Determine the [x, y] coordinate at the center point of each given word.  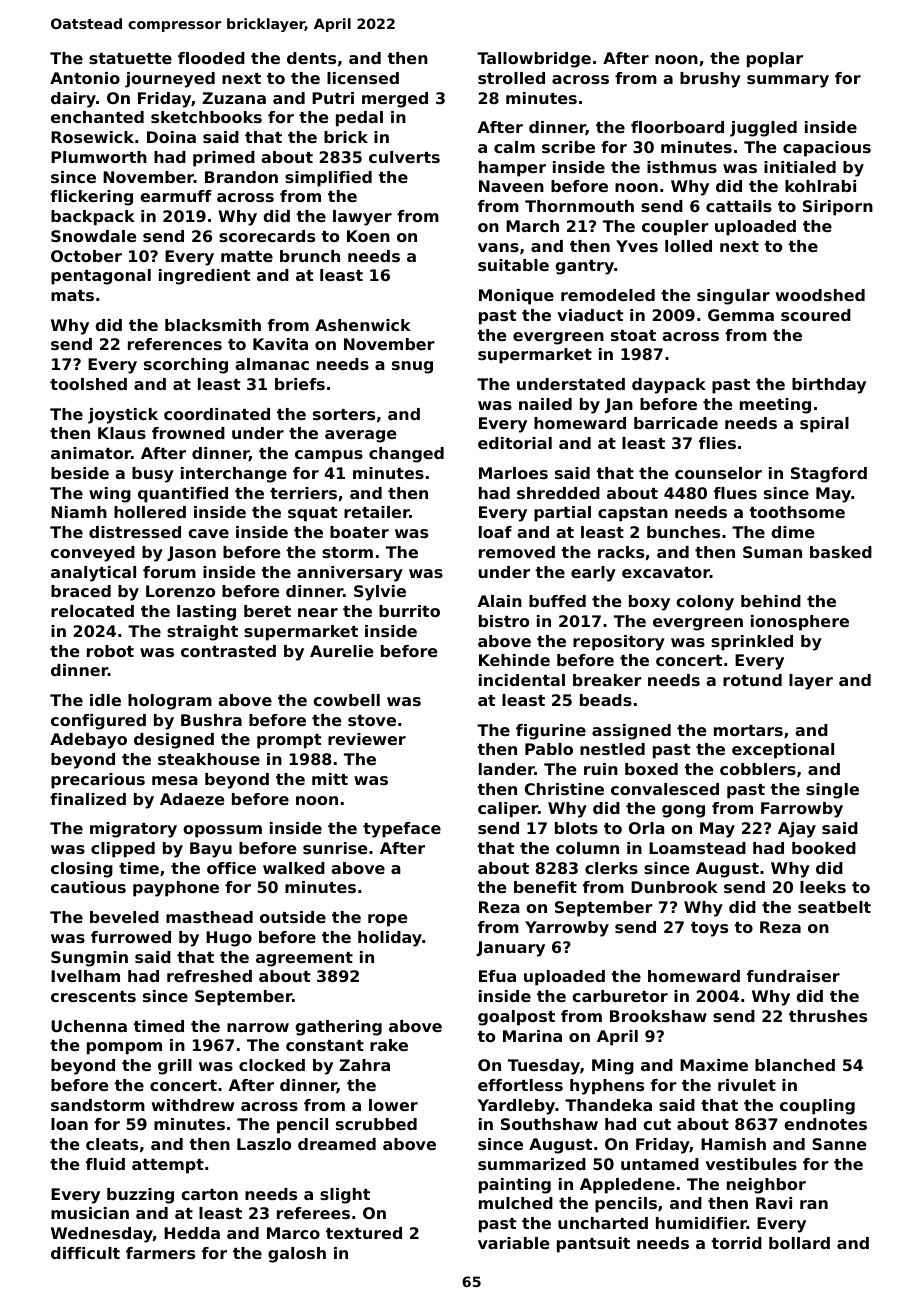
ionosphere [800, 623]
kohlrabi [820, 186]
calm [514, 147]
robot [110, 651]
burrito [409, 611]
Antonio [85, 78]
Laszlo [264, 1144]
